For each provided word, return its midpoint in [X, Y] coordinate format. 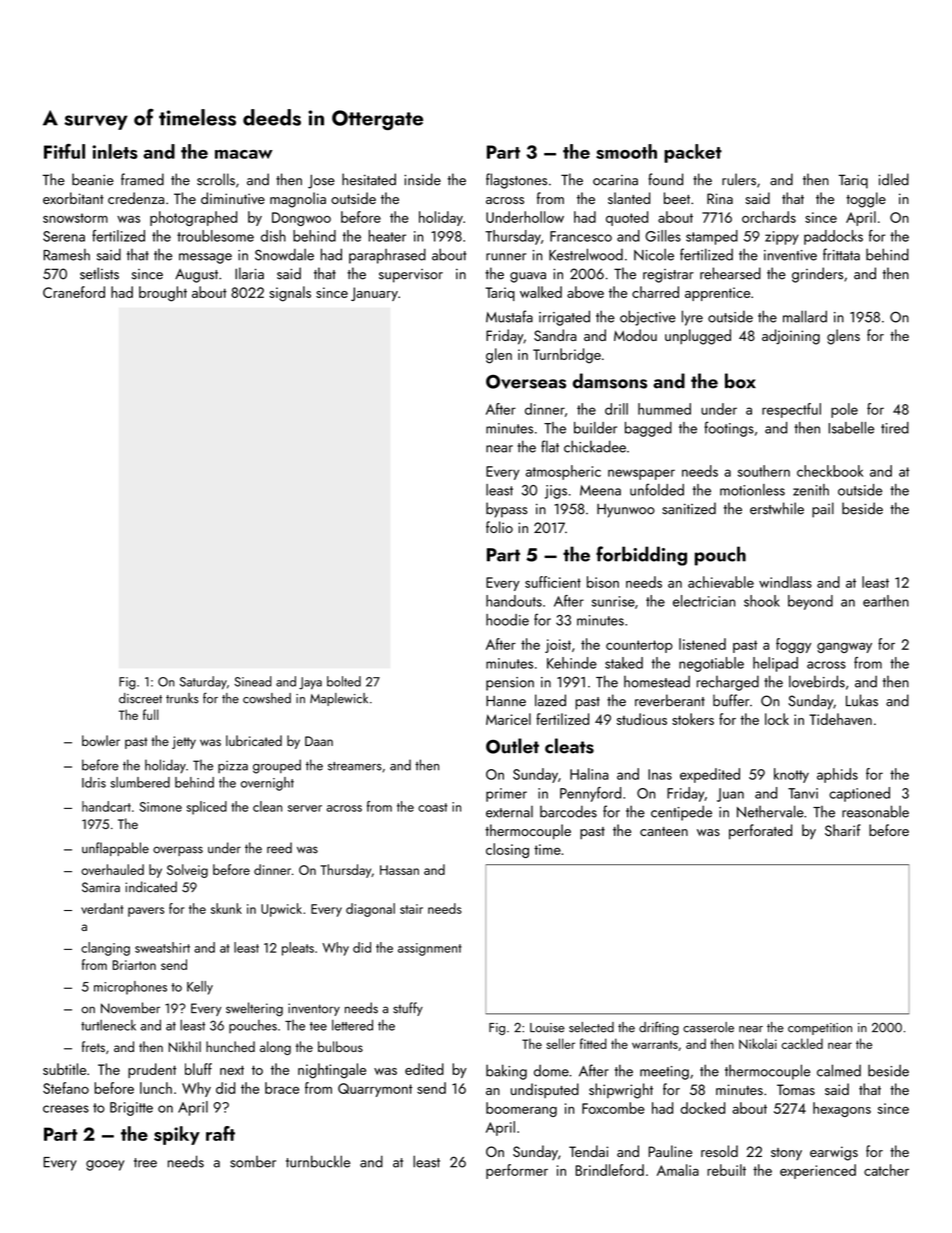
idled [894, 179]
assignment [430, 949]
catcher [886, 1170]
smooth [626, 151]
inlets [115, 151]
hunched [230, 1046]
